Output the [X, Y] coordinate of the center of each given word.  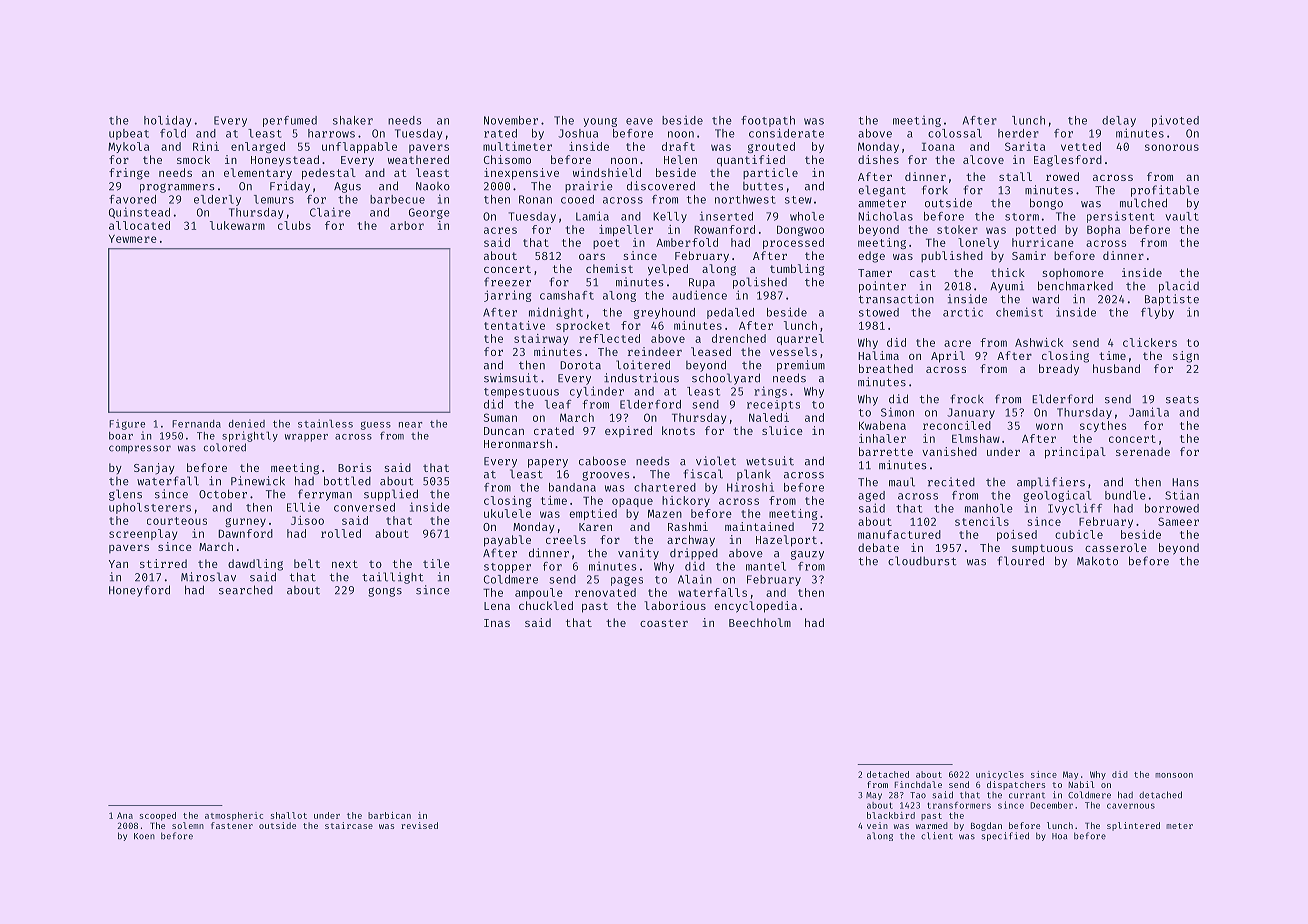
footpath [768, 121]
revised [419, 825]
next [345, 564]
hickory [686, 501]
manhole [989, 508]
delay [1119, 121]
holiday [168, 121]
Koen [144, 836]
